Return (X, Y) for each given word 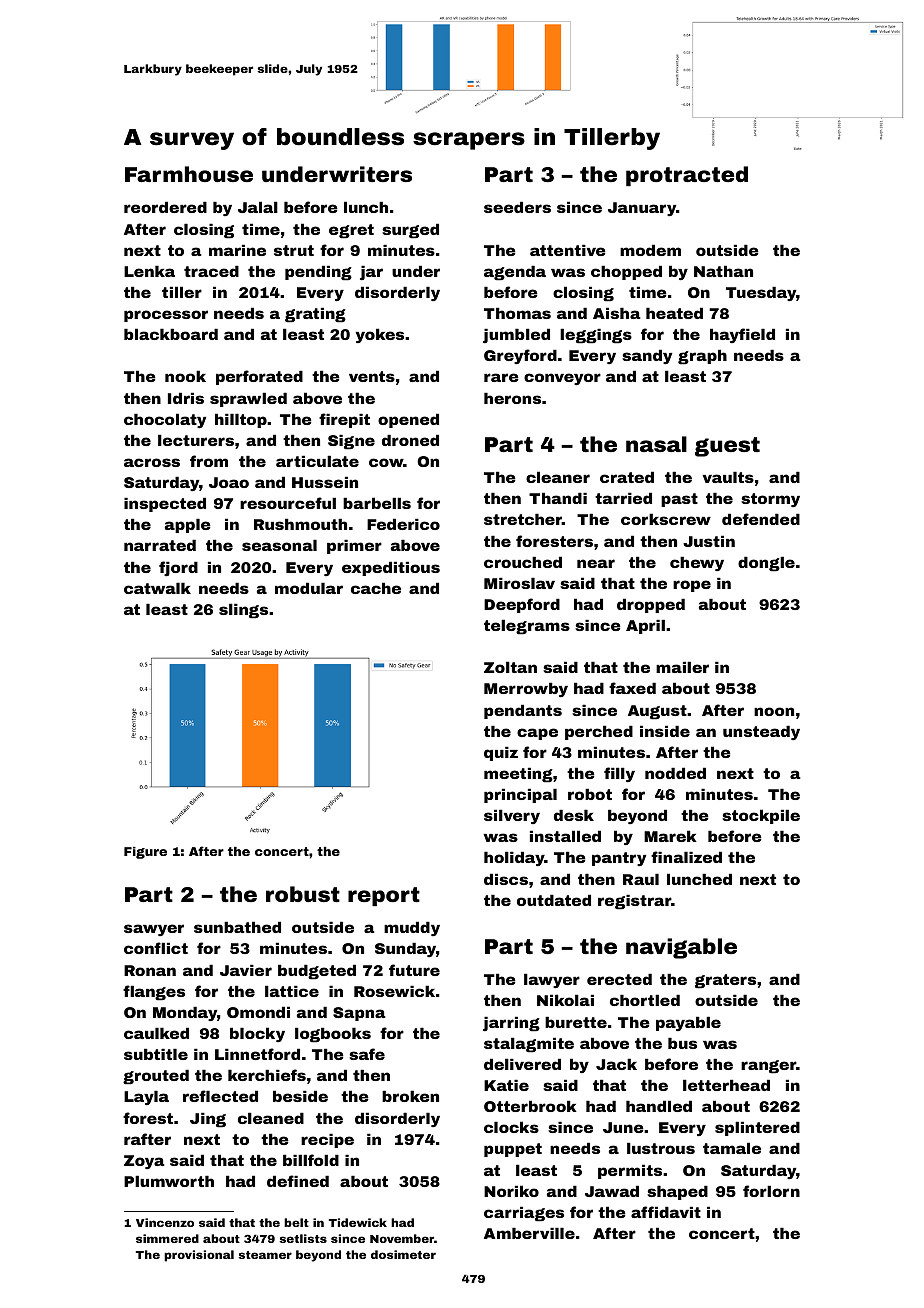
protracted (687, 176)
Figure (145, 853)
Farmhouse (189, 174)
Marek (670, 836)
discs (506, 879)
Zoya (144, 1162)
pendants (523, 711)
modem (650, 250)
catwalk (157, 588)
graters (725, 981)
